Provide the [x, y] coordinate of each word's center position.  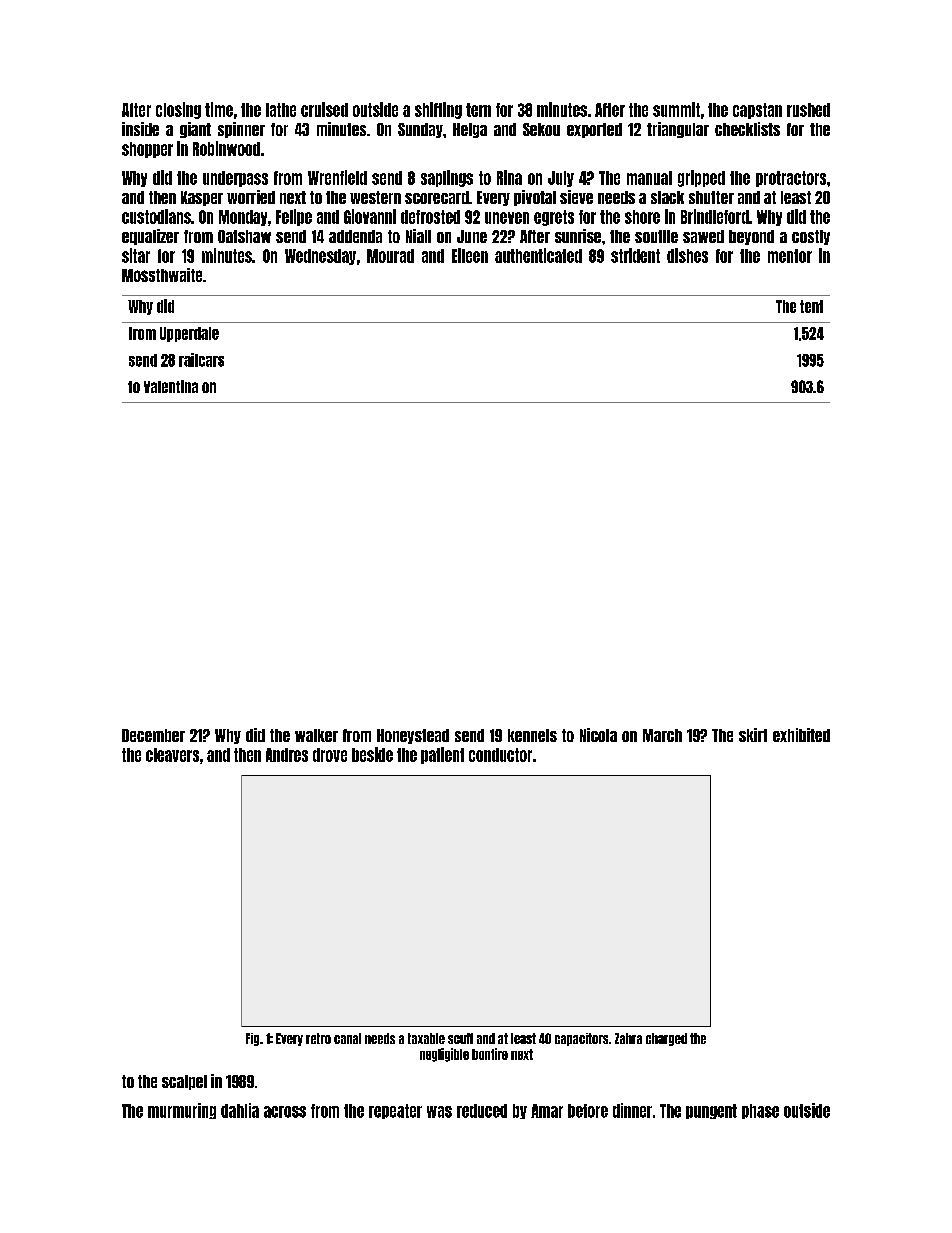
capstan [757, 111]
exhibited [801, 735]
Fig [252, 1039]
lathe [281, 110]
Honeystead [413, 736]
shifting [438, 110]
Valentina [171, 386]
